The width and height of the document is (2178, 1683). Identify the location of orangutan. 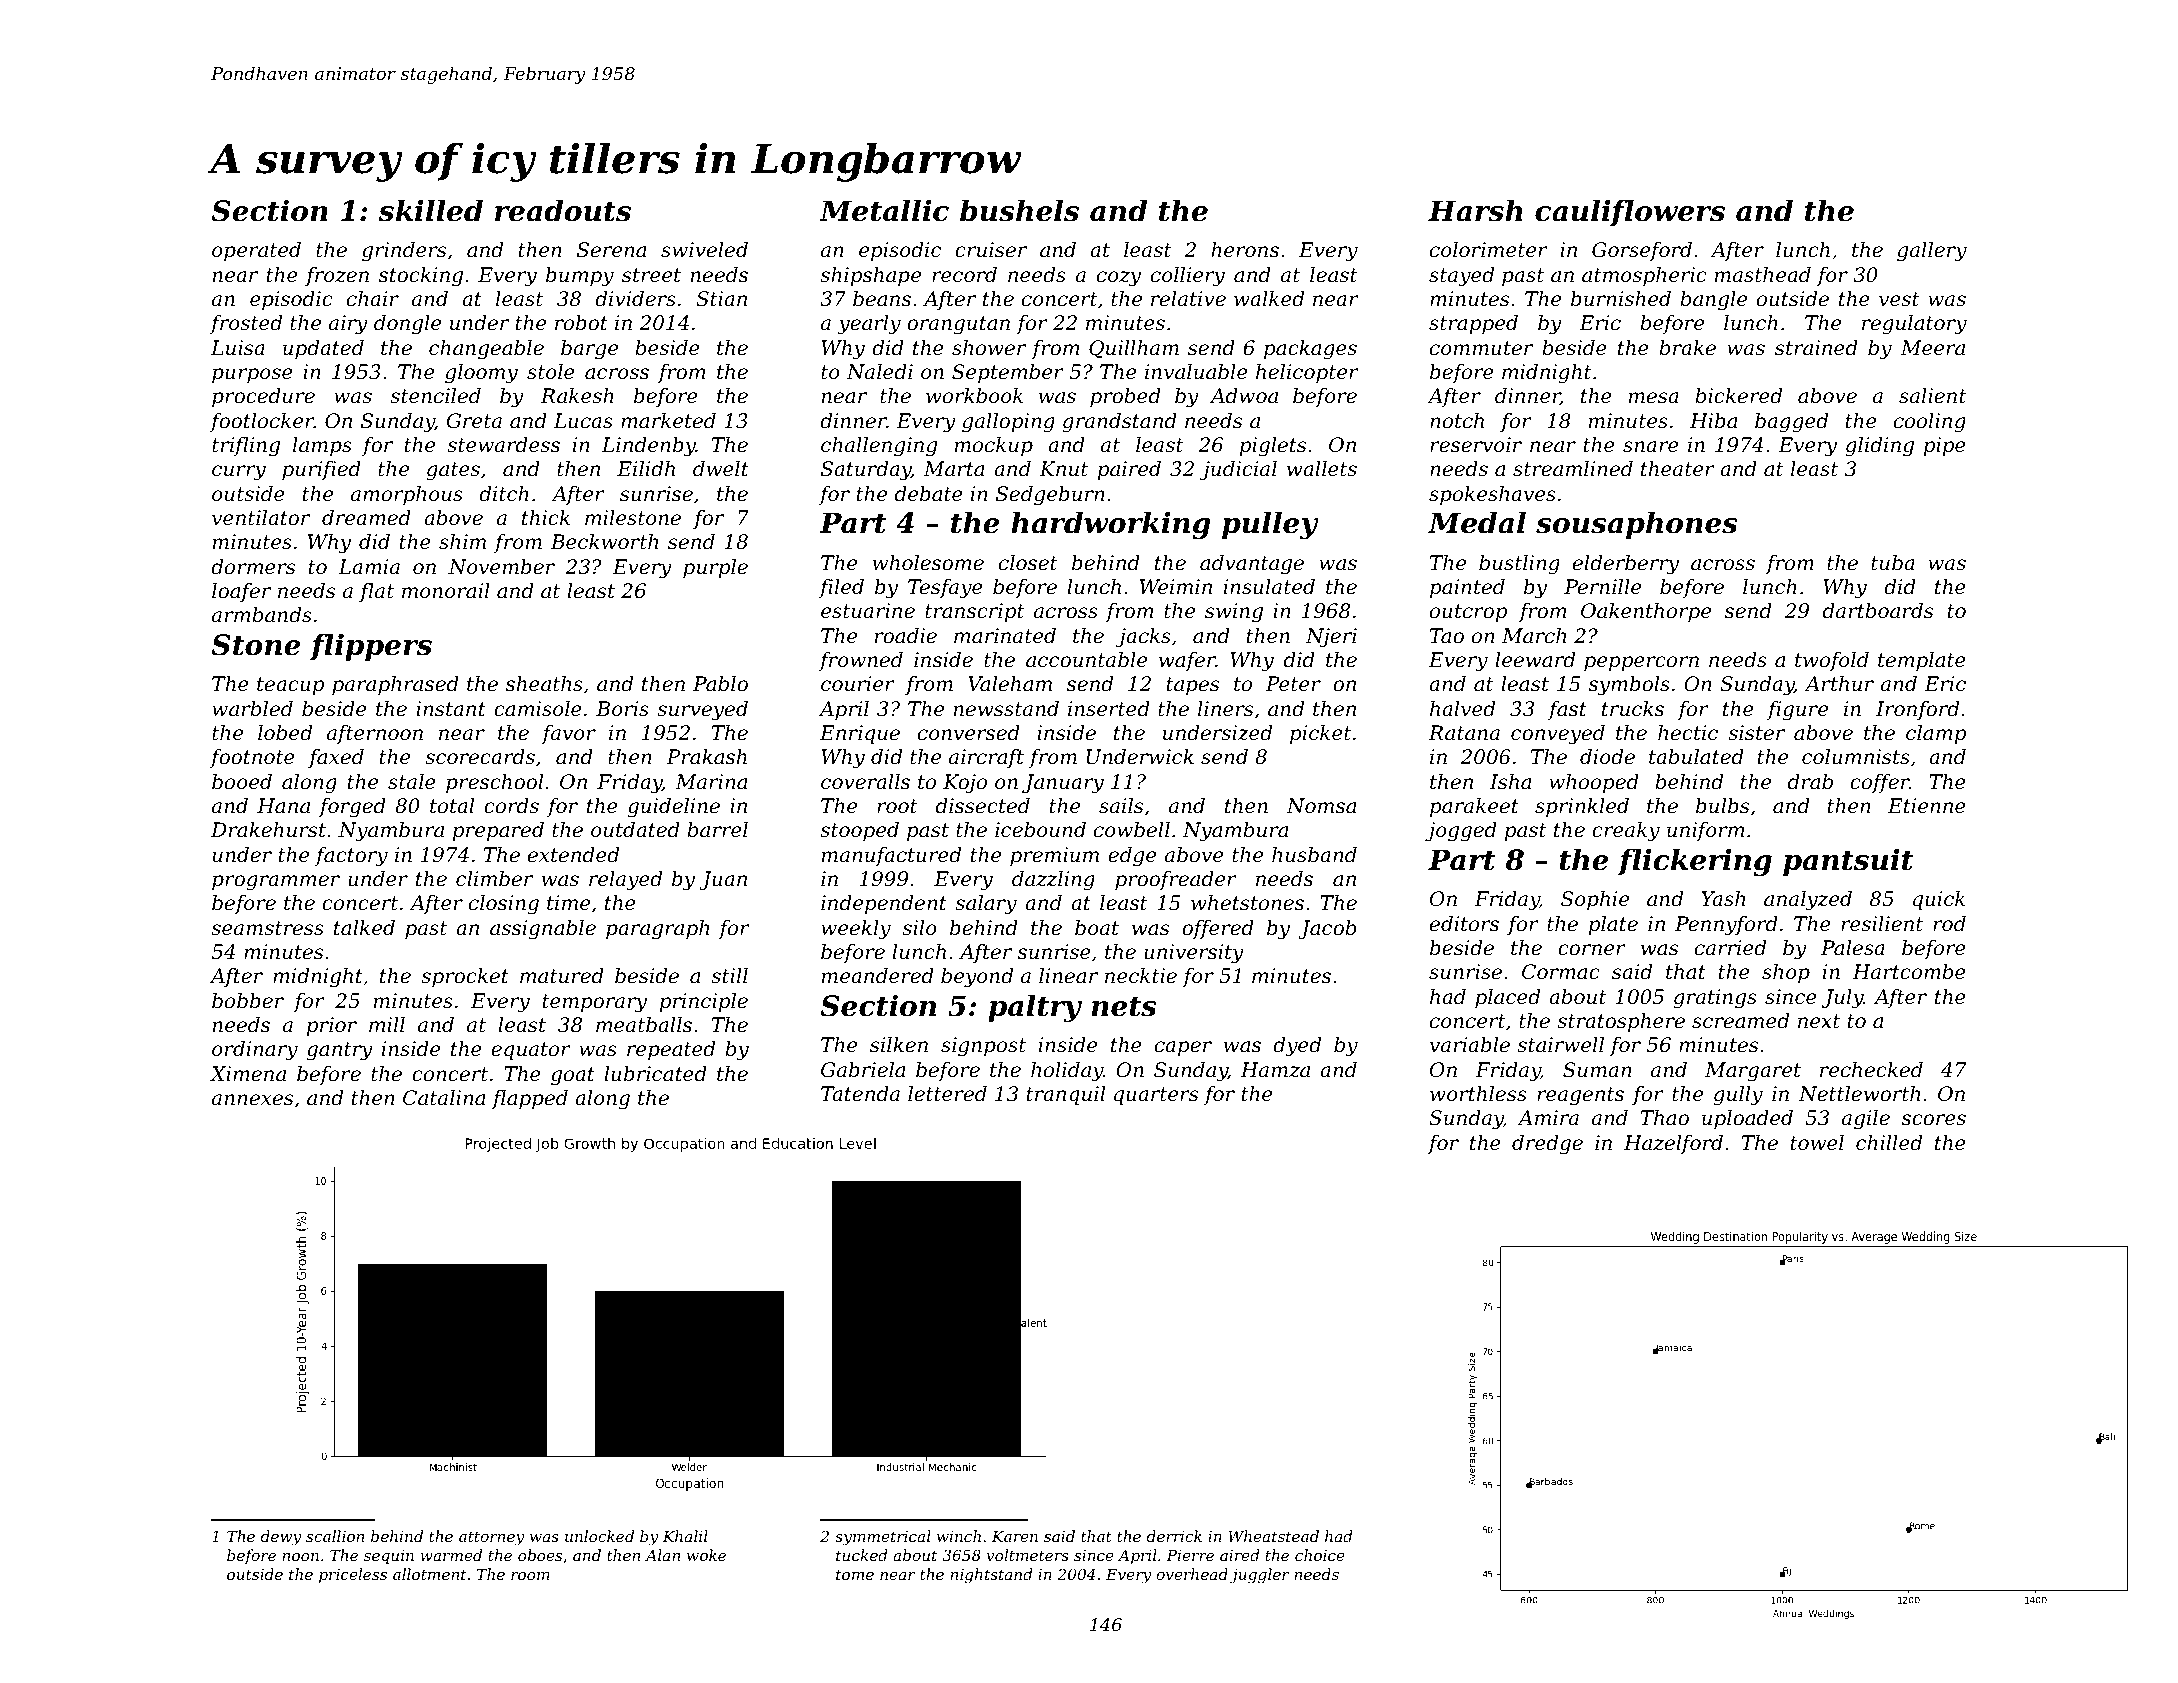
(958, 325).
